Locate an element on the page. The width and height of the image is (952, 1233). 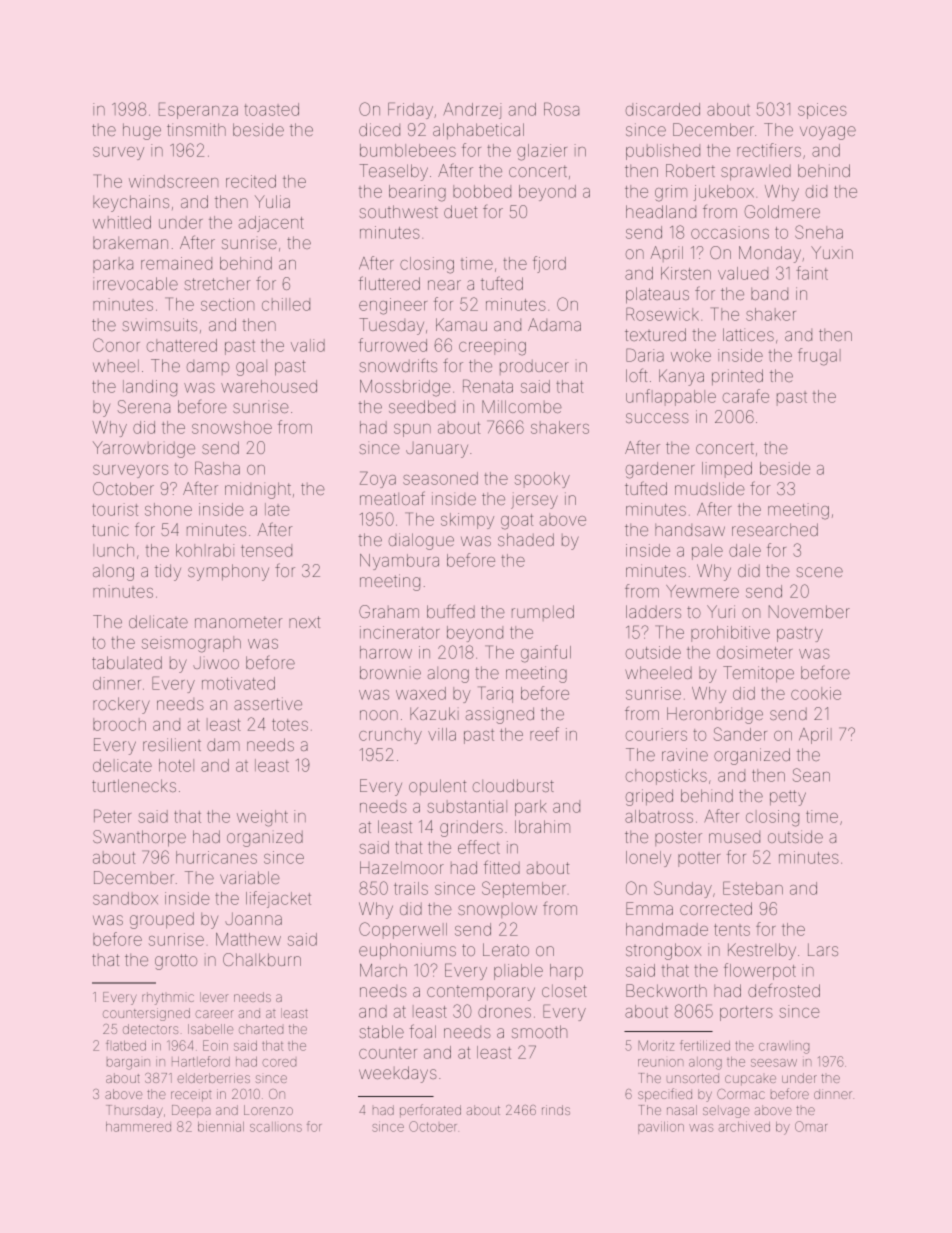
alphabetical is located at coordinates (478, 131).
